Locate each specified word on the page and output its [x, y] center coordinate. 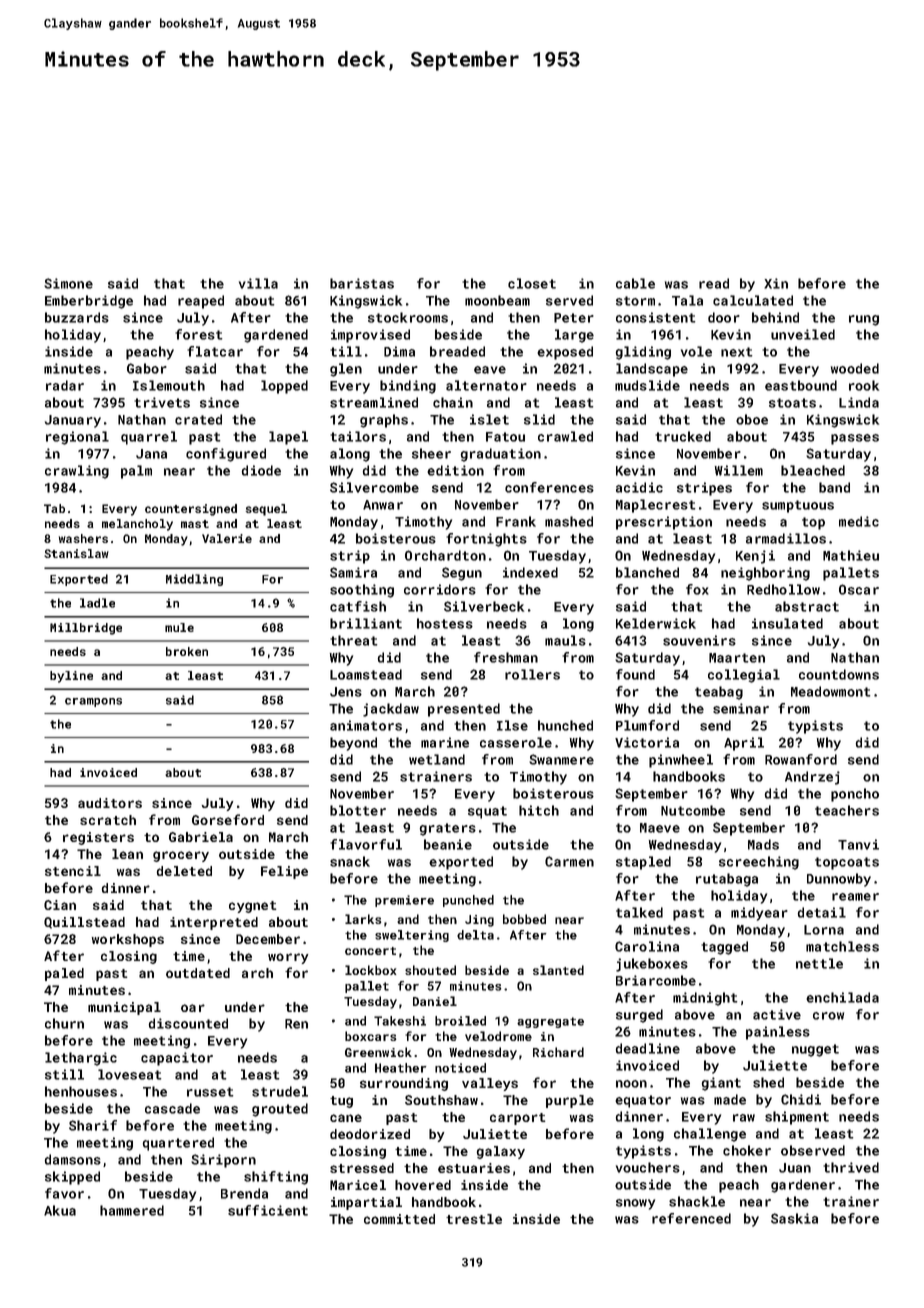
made [730, 1099]
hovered [423, 1185]
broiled [460, 1021]
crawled [565, 436]
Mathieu [851, 555]
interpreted [214, 923]
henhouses [81, 1091]
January [73, 421]
